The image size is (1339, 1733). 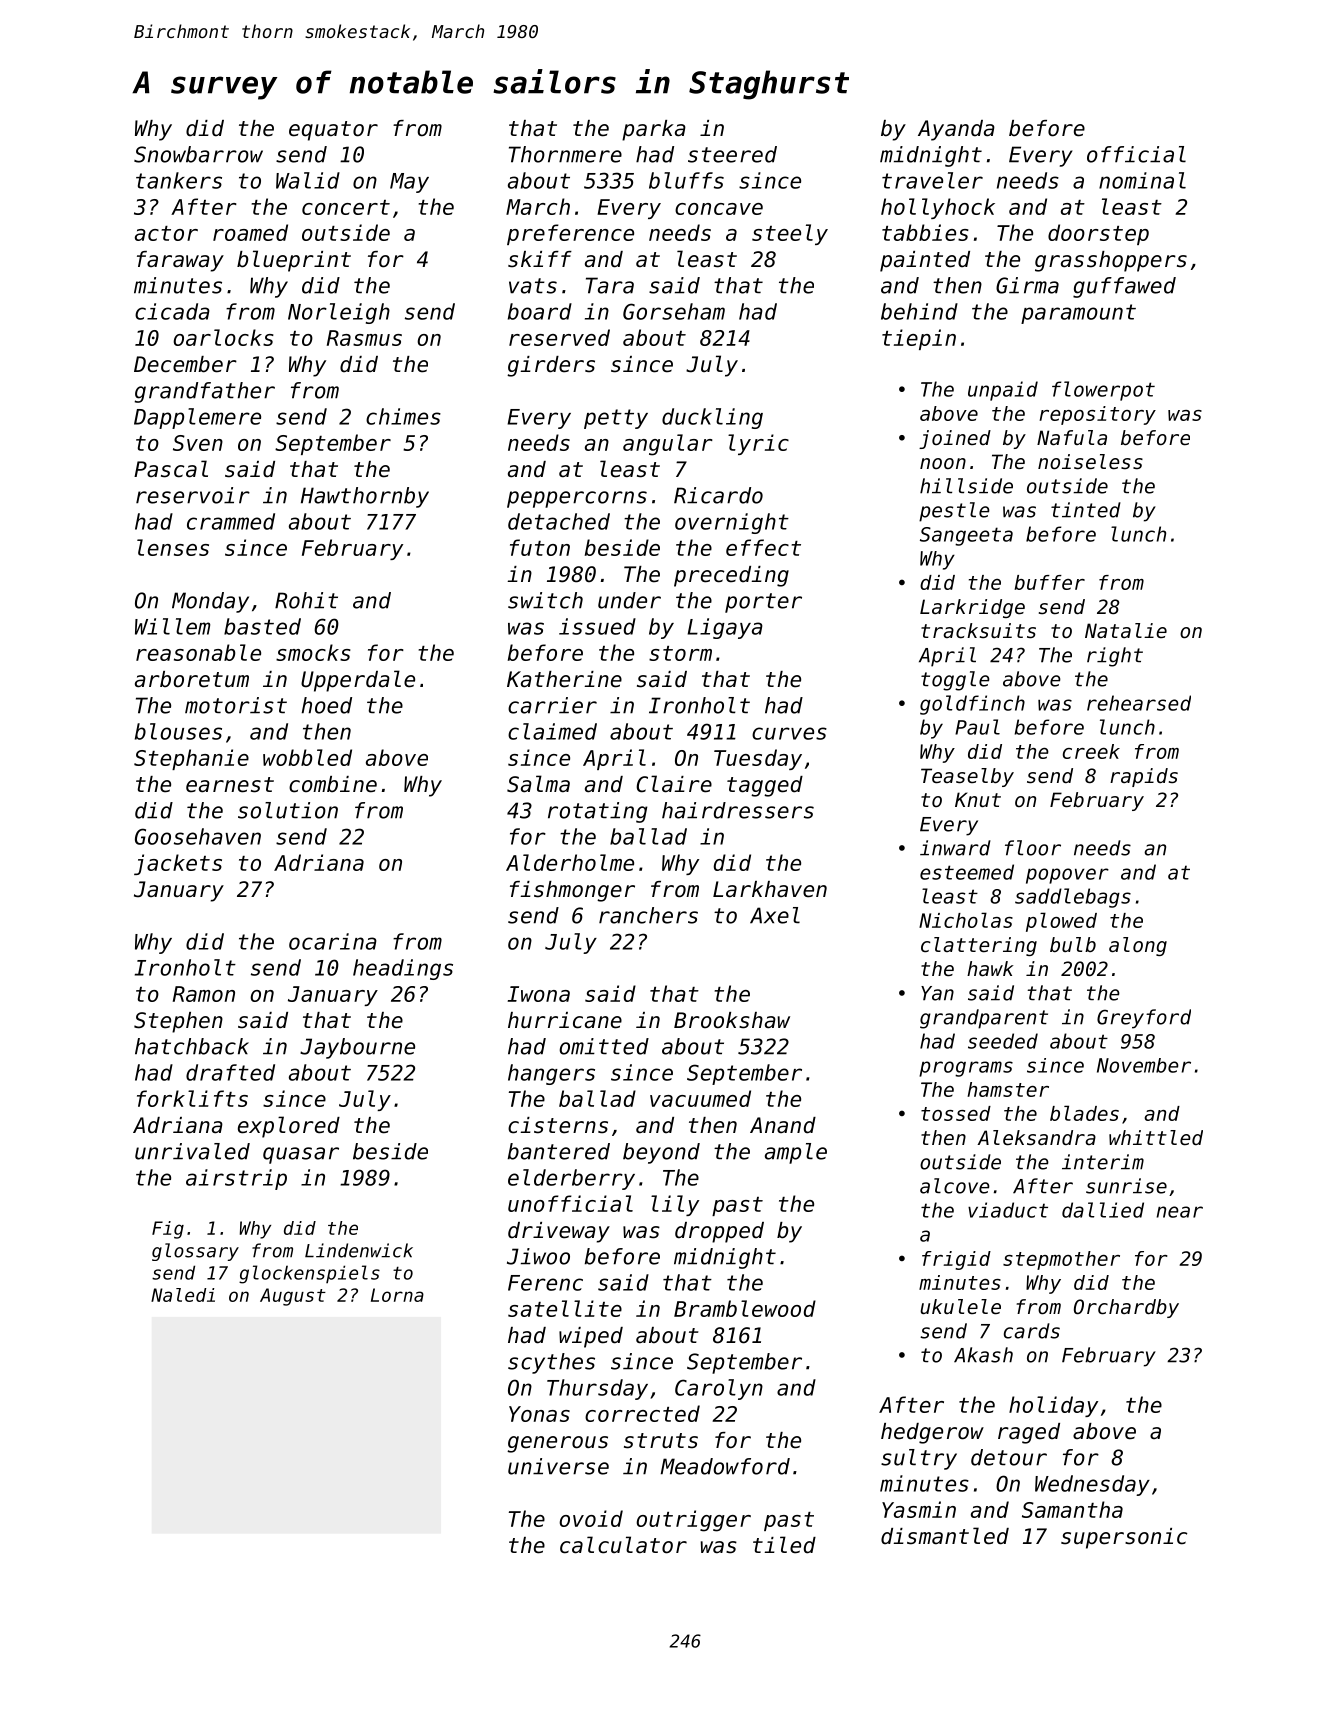 I want to click on nominal, so click(x=1142, y=180).
